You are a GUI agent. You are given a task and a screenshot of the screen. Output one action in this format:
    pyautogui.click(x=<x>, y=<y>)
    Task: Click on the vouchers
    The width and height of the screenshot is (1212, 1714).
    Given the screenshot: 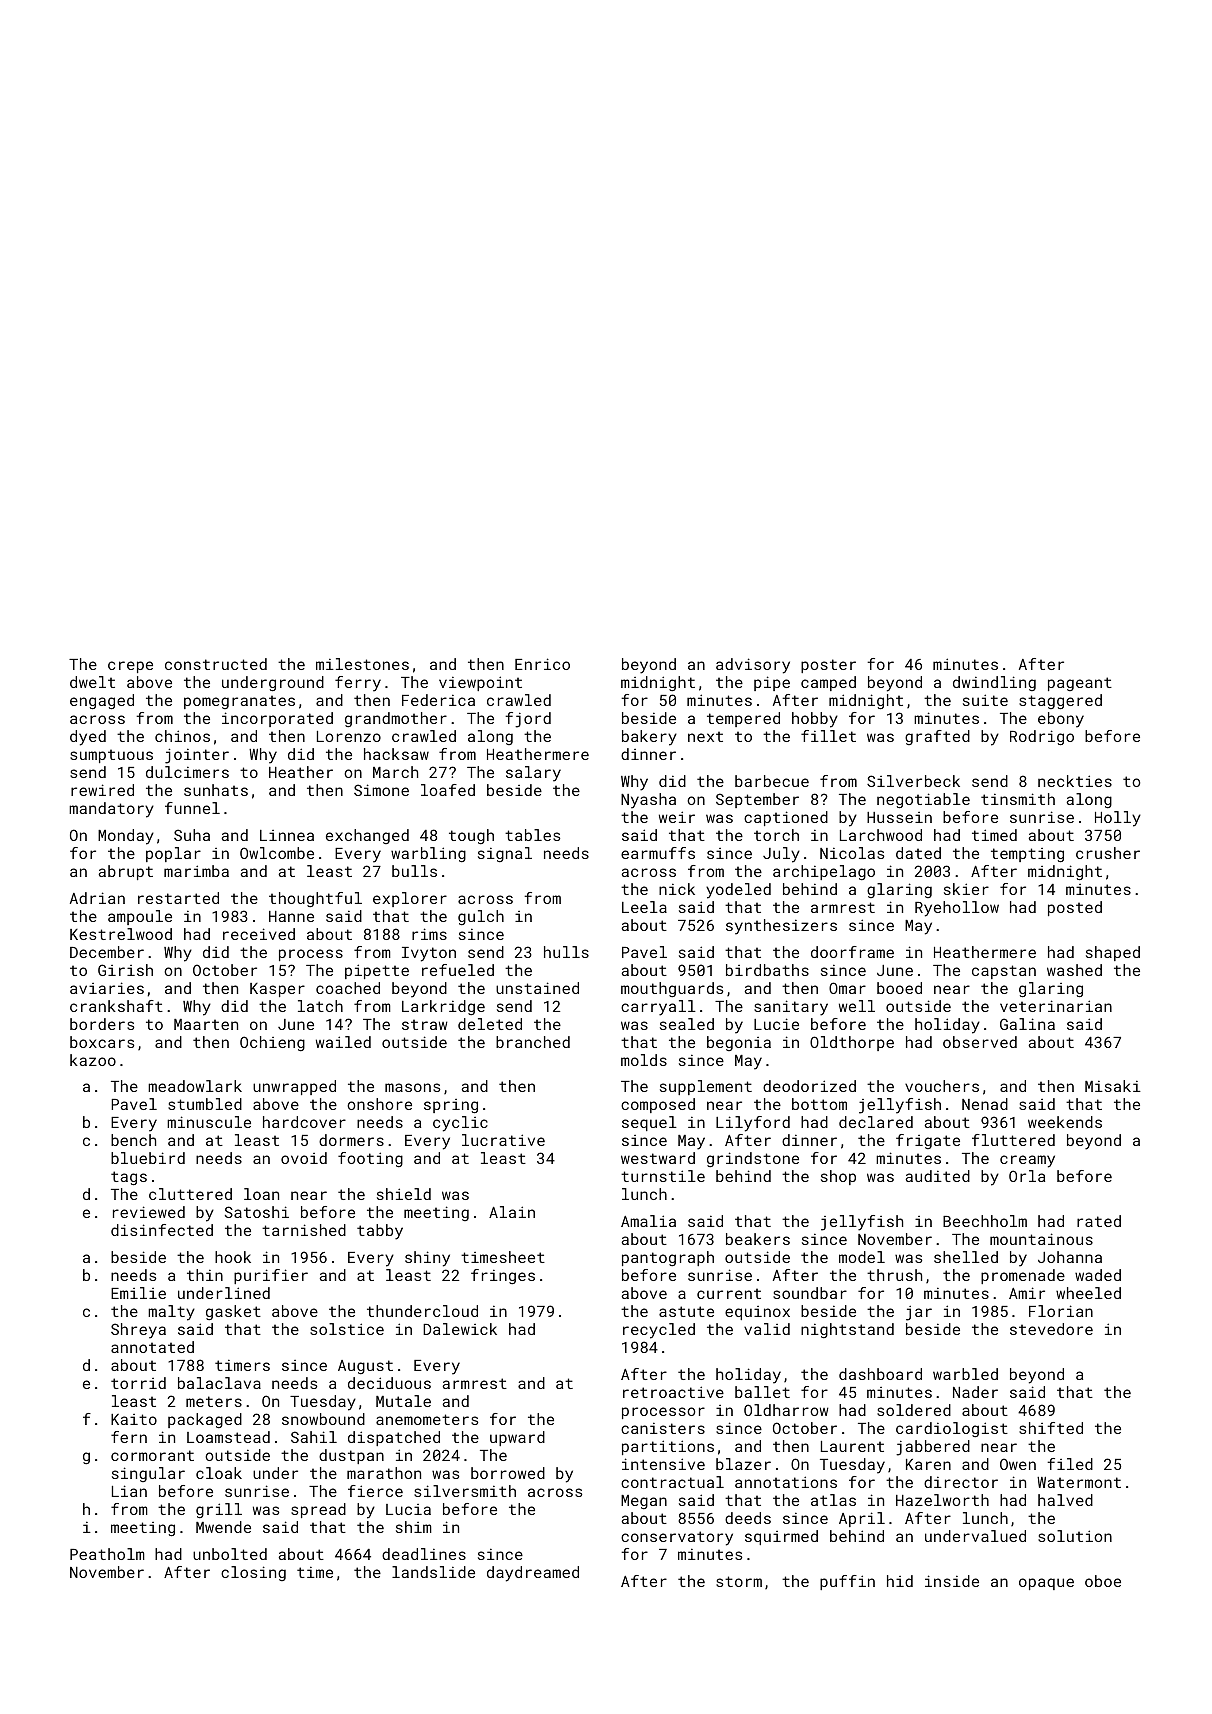 What is the action you would take?
    pyautogui.click(x=942, y=1086)
